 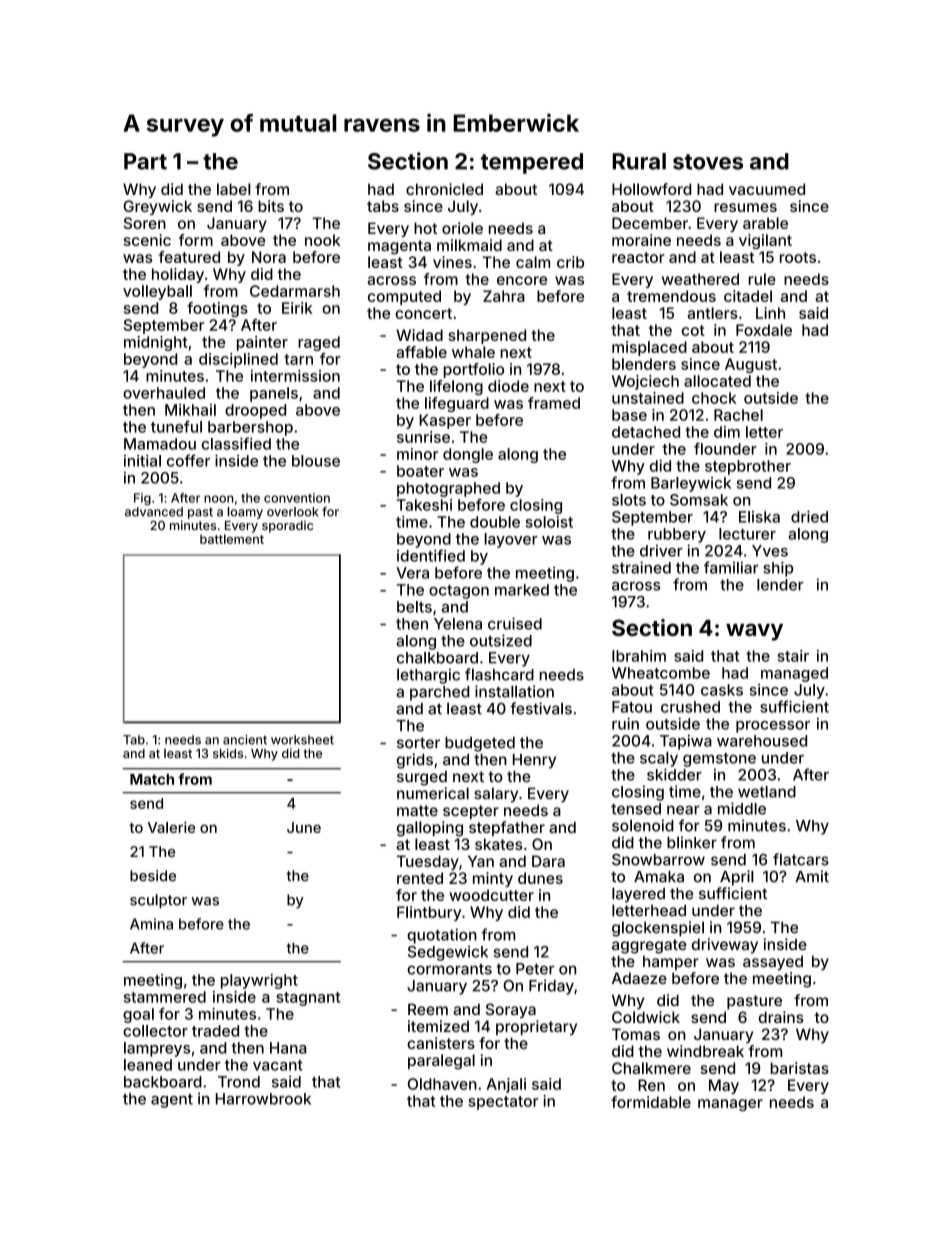 I want to click on June, so click(x=304, y=827).
